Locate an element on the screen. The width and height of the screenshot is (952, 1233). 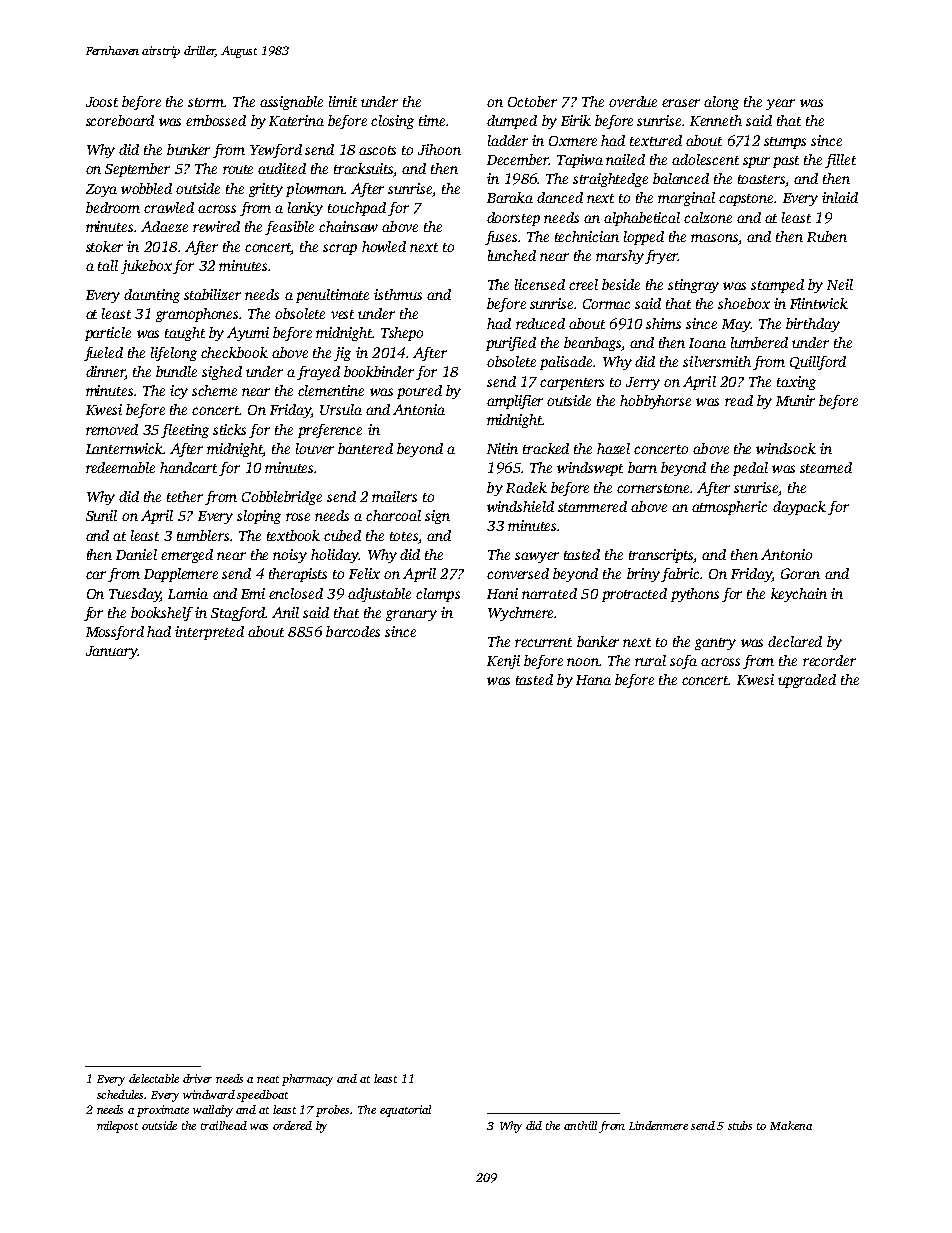
bunker is located at coordinates (188, 149).
